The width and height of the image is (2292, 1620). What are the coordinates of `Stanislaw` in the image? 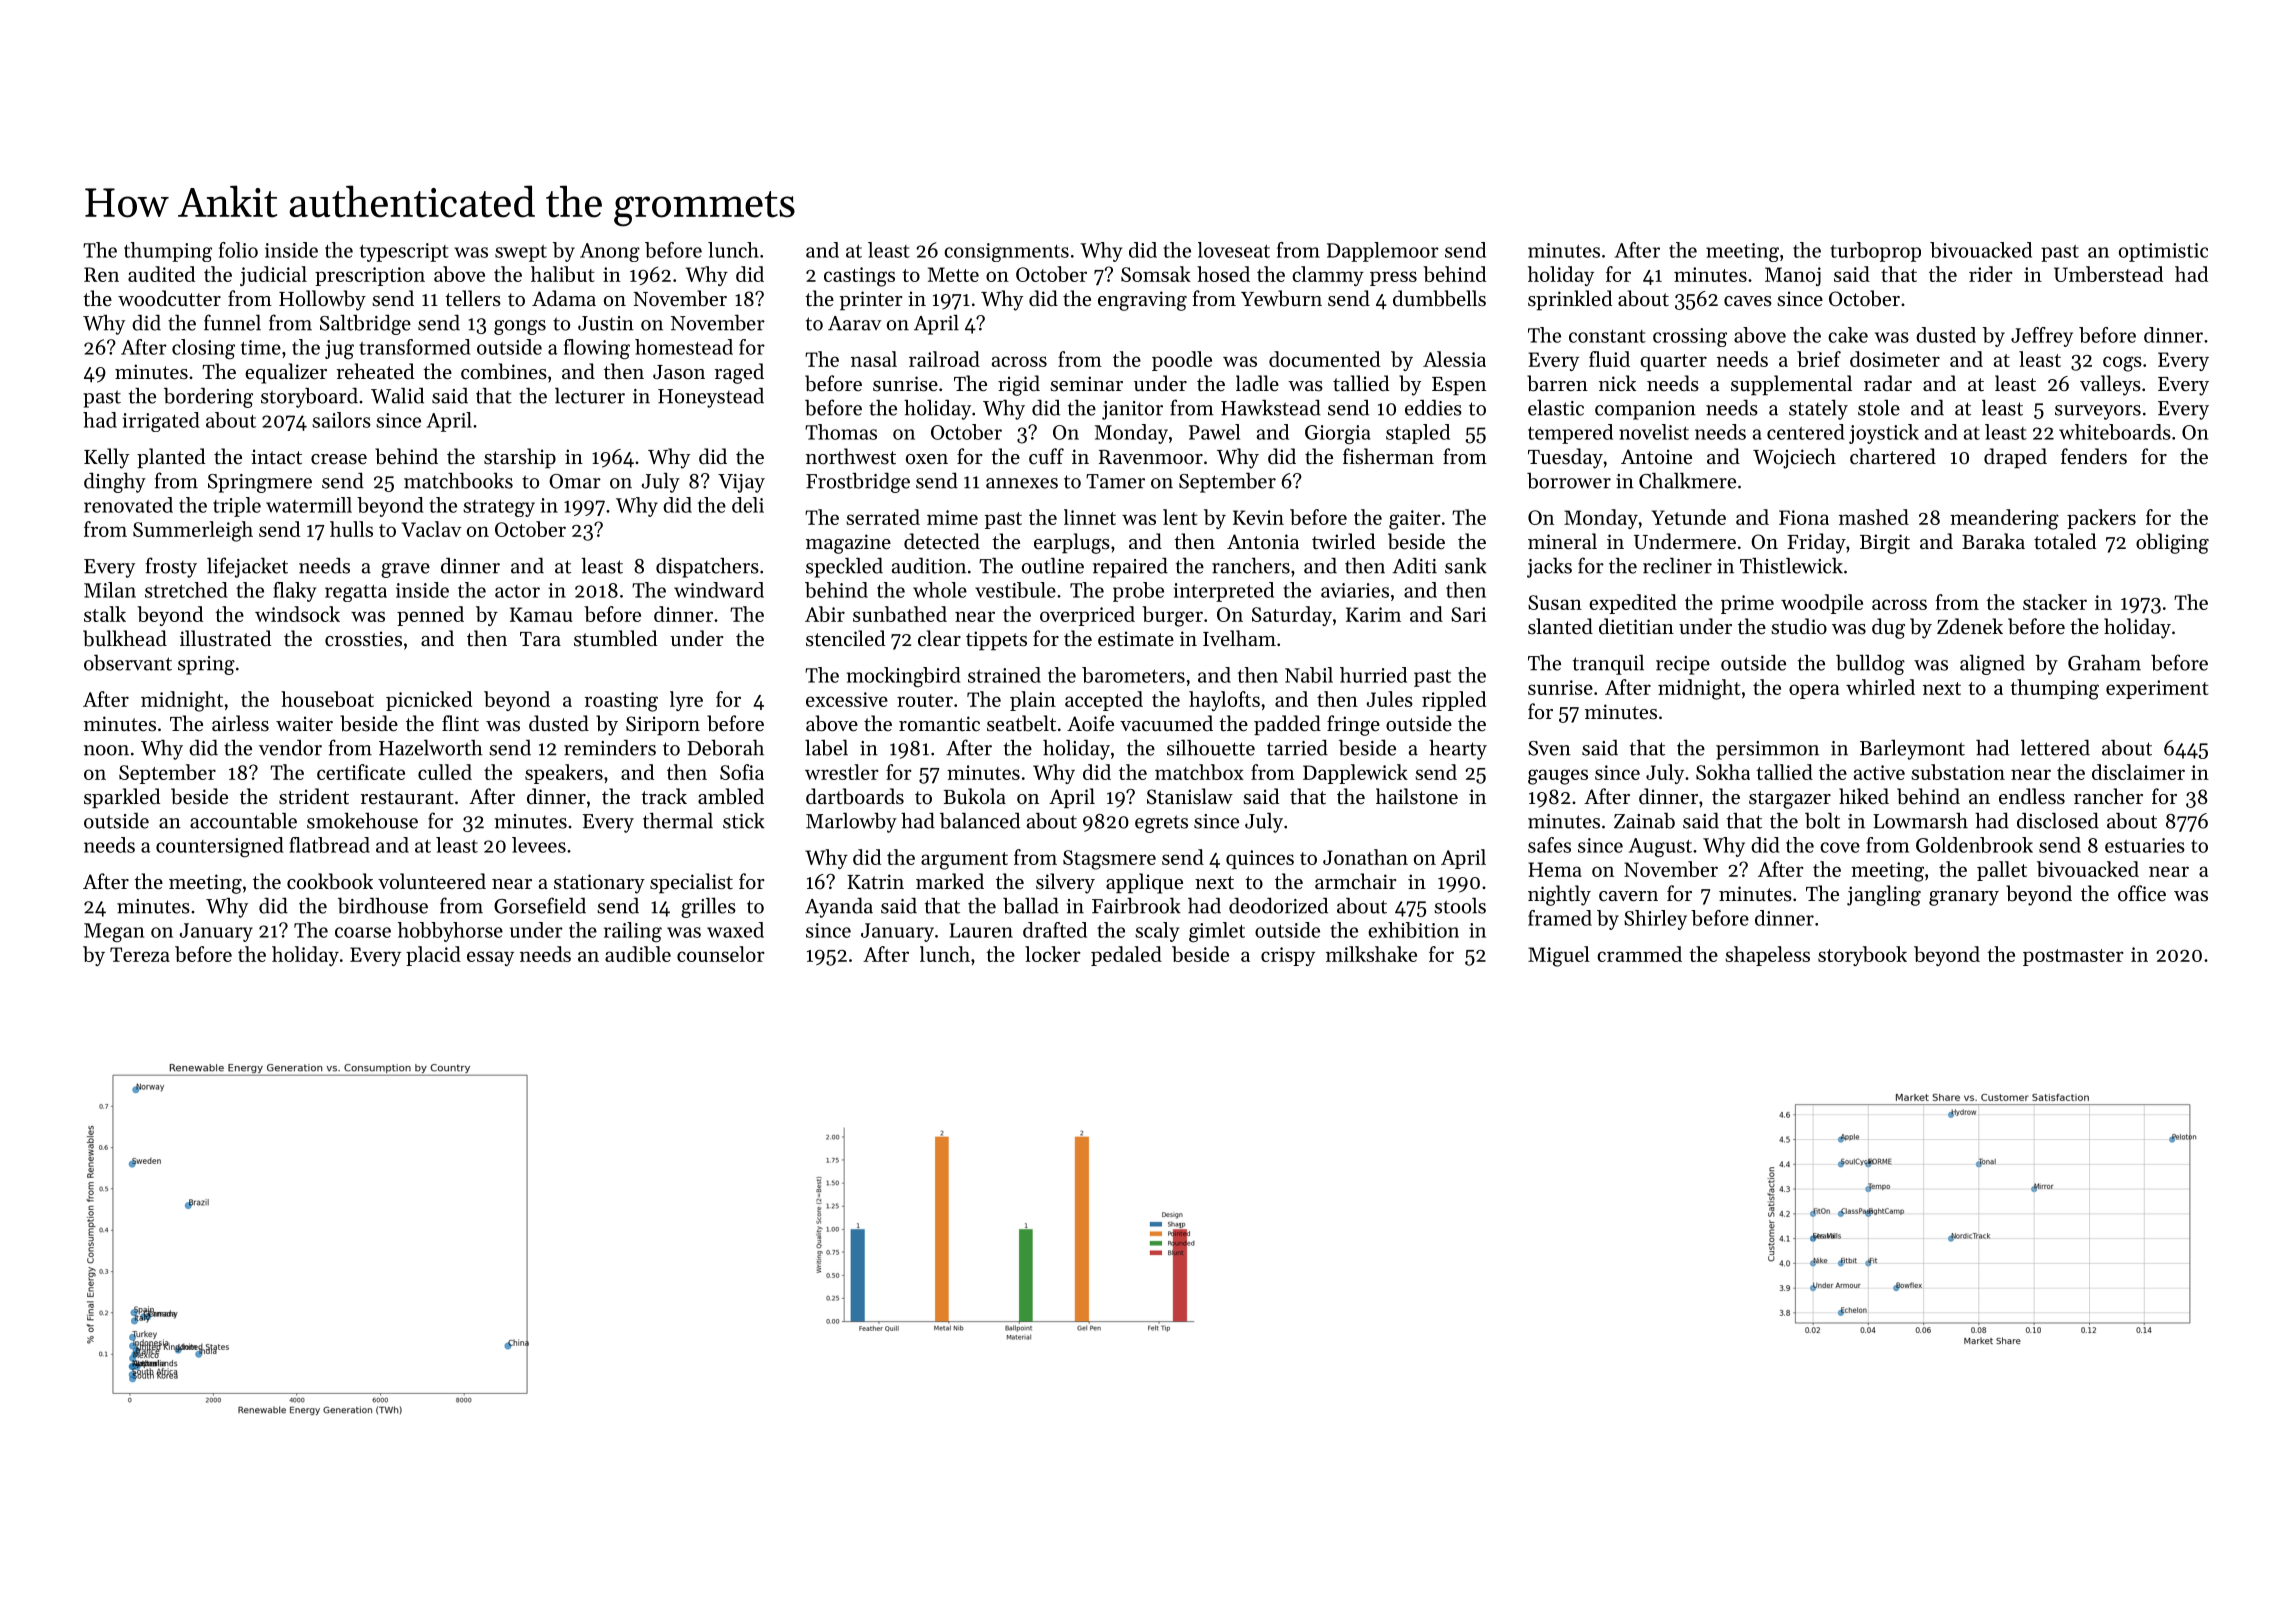 It's located at (1190, 796).
